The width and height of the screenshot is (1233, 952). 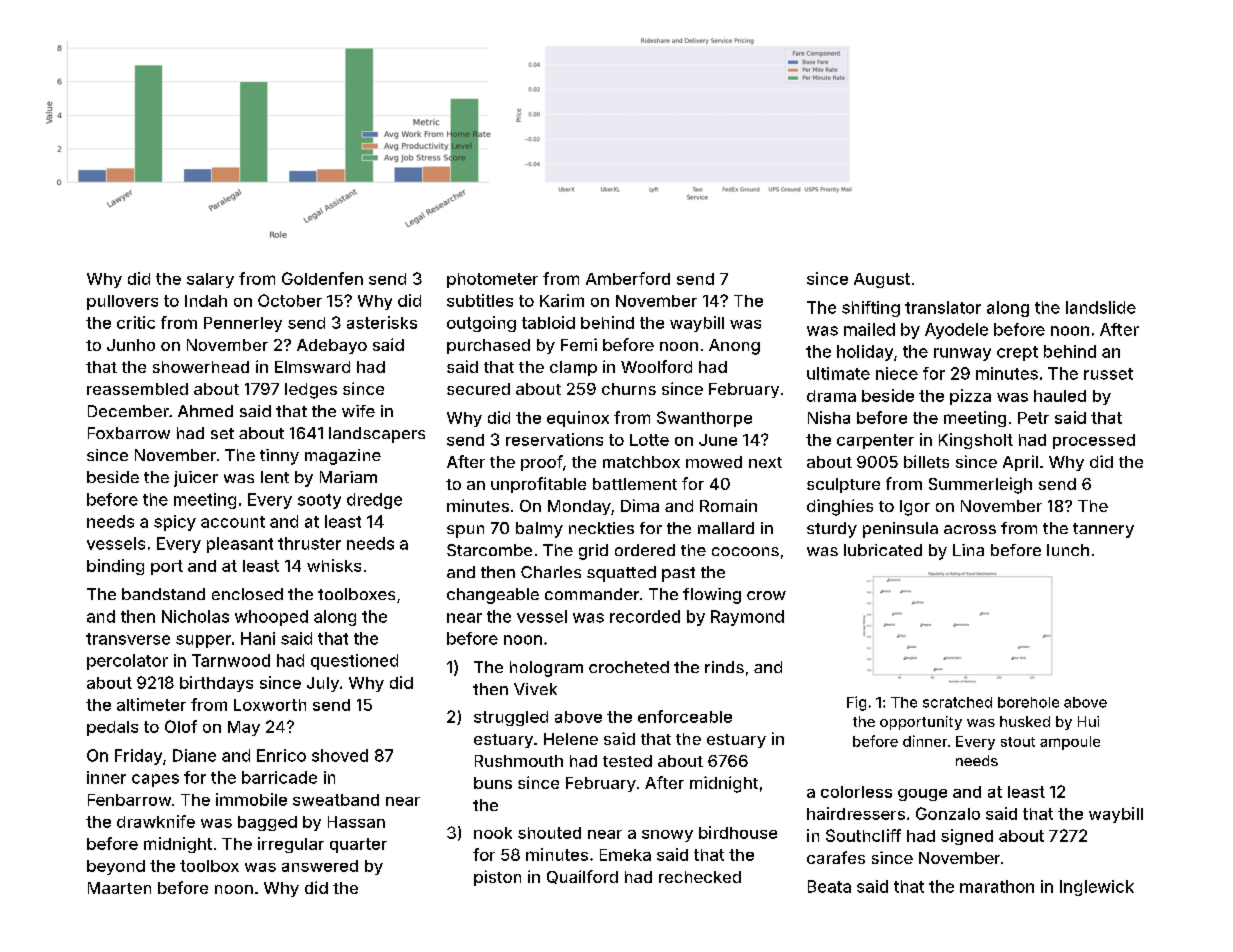 I want to click on Junho, so click(x=131, y=345).
